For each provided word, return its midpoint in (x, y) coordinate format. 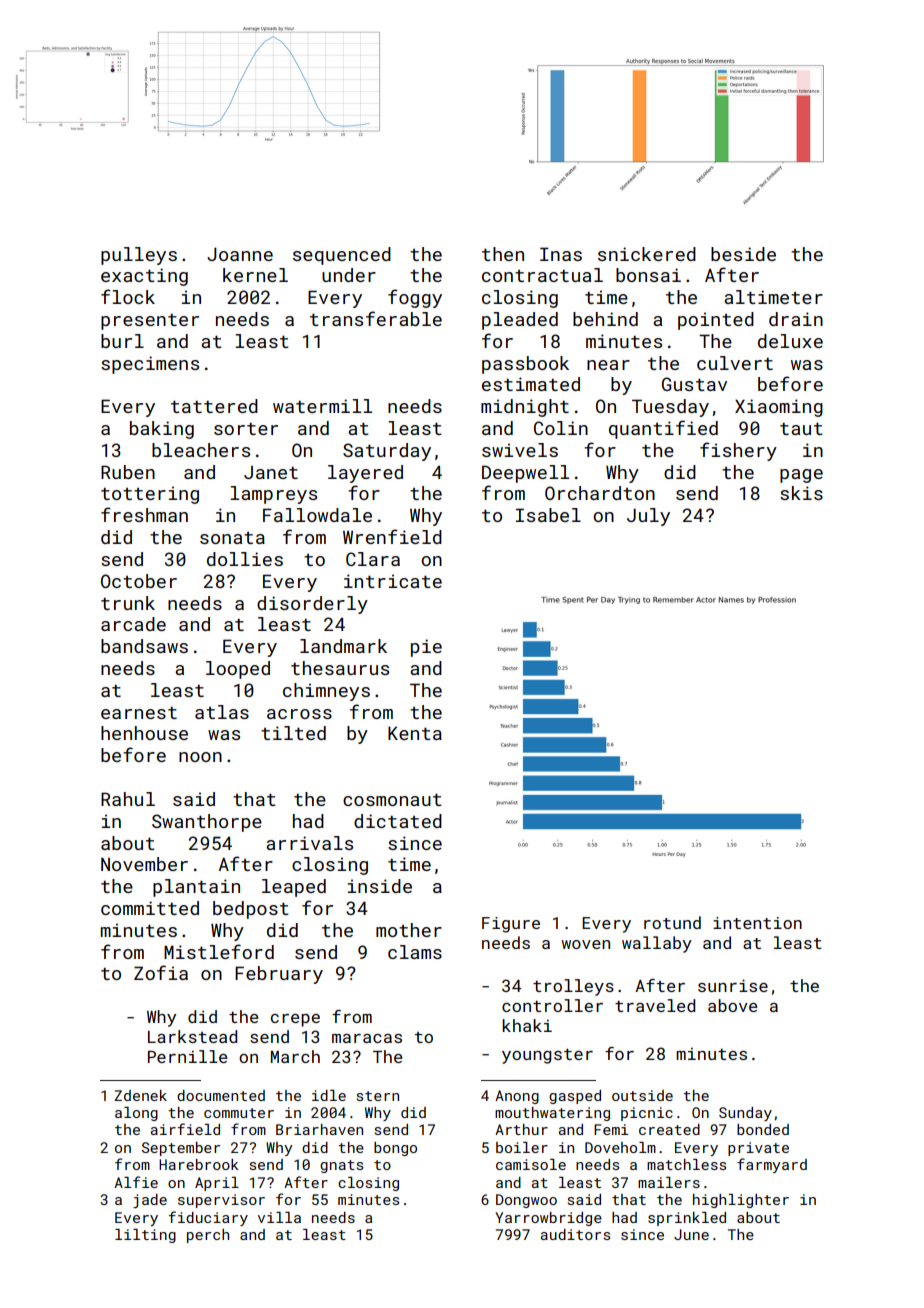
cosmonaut (392, 800)
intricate (393, 581)
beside (743, 254)
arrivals (309, 843)
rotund (672, 922)
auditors (575, 1234)
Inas (561, 254)
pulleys (139, 256)
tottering (150, 495)
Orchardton (600, 493)
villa (279, 1217)
